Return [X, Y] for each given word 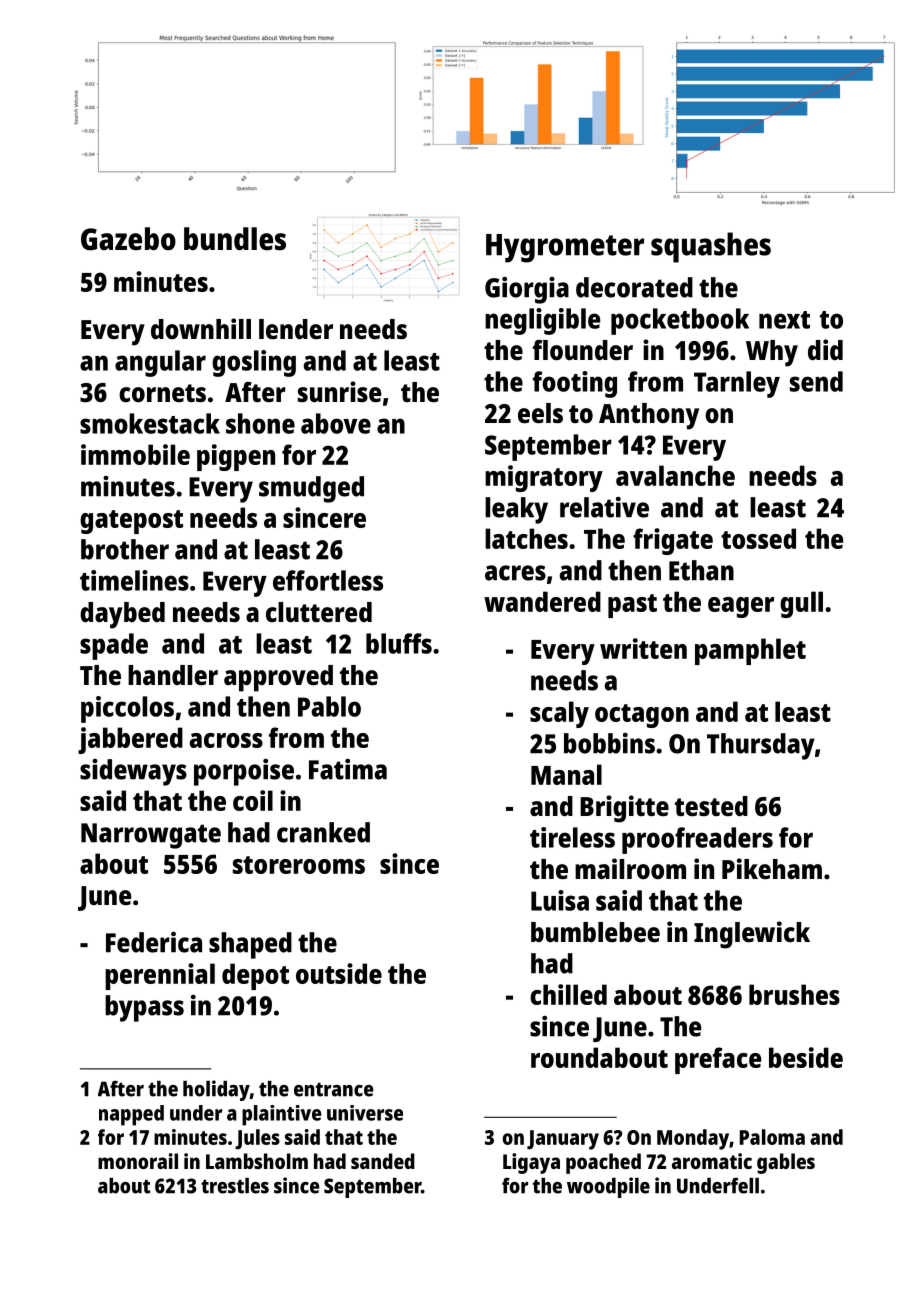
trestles [235, 1186]
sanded [383, 1161]
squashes [711, 247]
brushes [794, 994]
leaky [516, 510]
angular [160, 363]
